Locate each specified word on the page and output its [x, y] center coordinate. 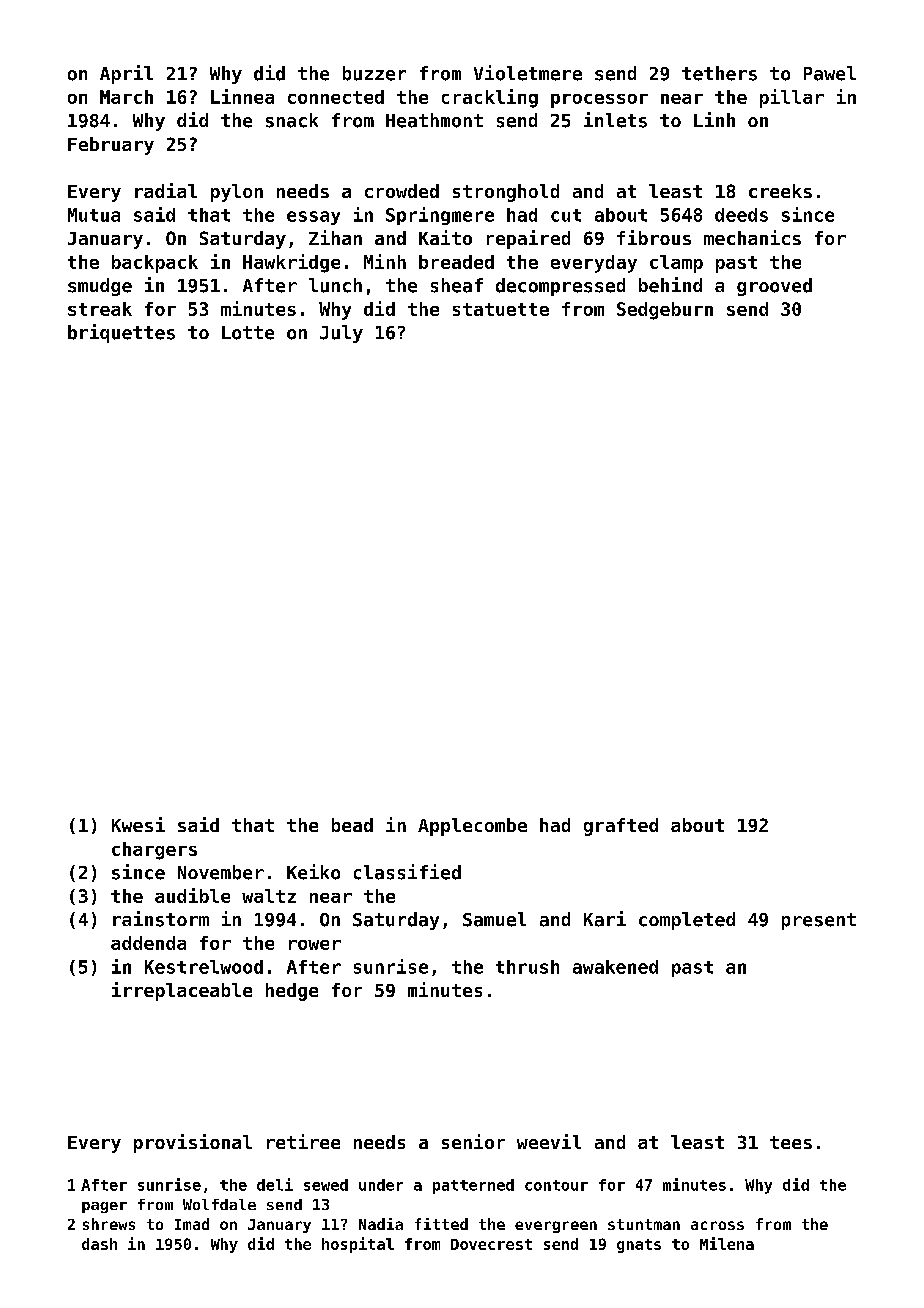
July [341, 334]
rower [315, 945]
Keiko [313, 872]
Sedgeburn [665, 311]
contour [556, 1185]
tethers [719, 73]
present [819, 921]
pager [104, 1207]
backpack [155, 264]
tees [791, 1142]
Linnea [242, 96]
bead [352, 825]
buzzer [374, 73]
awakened [615, 967]
